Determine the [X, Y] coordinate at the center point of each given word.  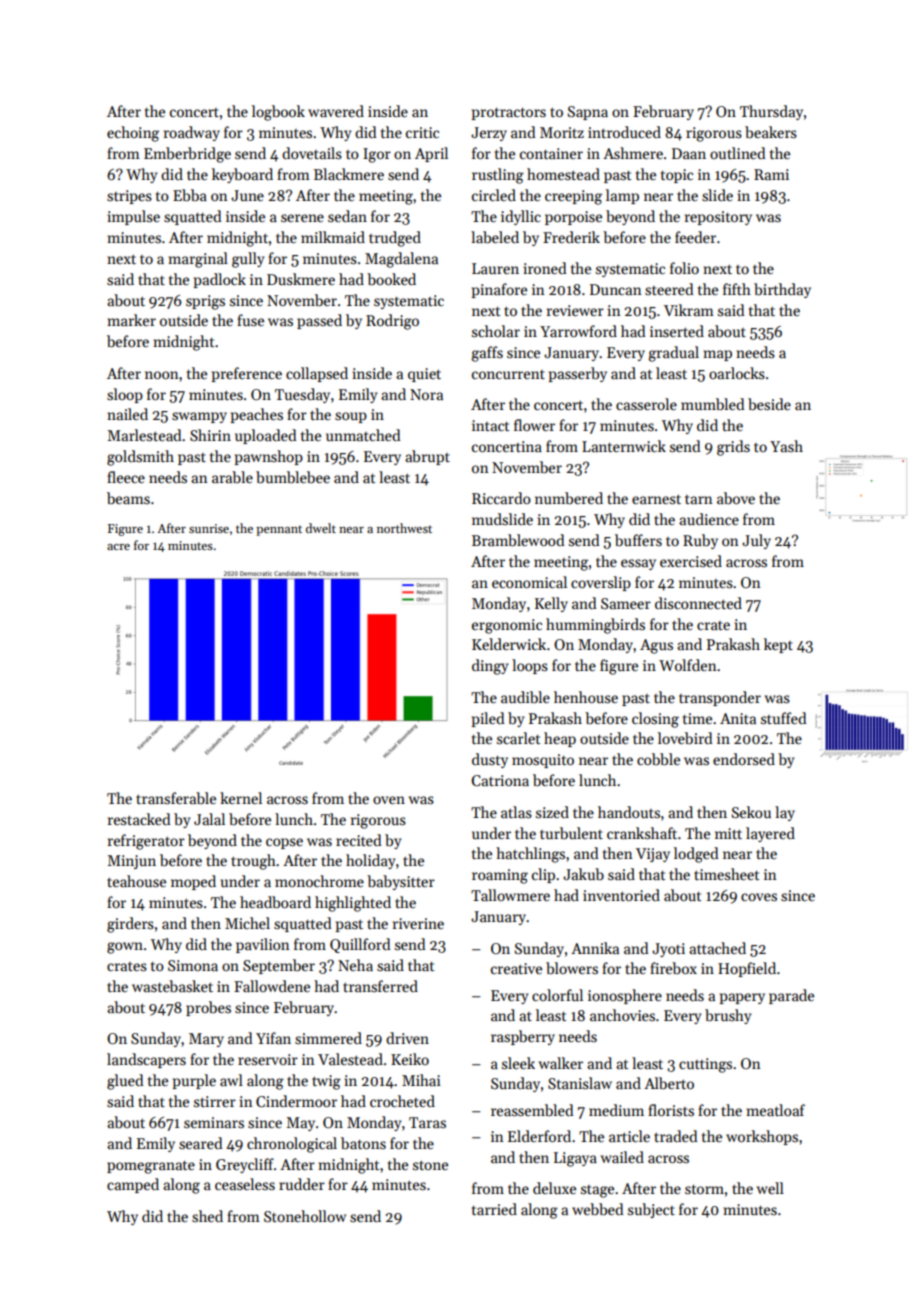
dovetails [312, 153]
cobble [658, 759]
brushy [728, 1016]
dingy [490, 667]
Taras [427, 1122]
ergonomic [507, 626]
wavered [336, 111]
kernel [241, 798]
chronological [292, 1145]
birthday [782, 290]
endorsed [744, 759]
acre [118, 547]
